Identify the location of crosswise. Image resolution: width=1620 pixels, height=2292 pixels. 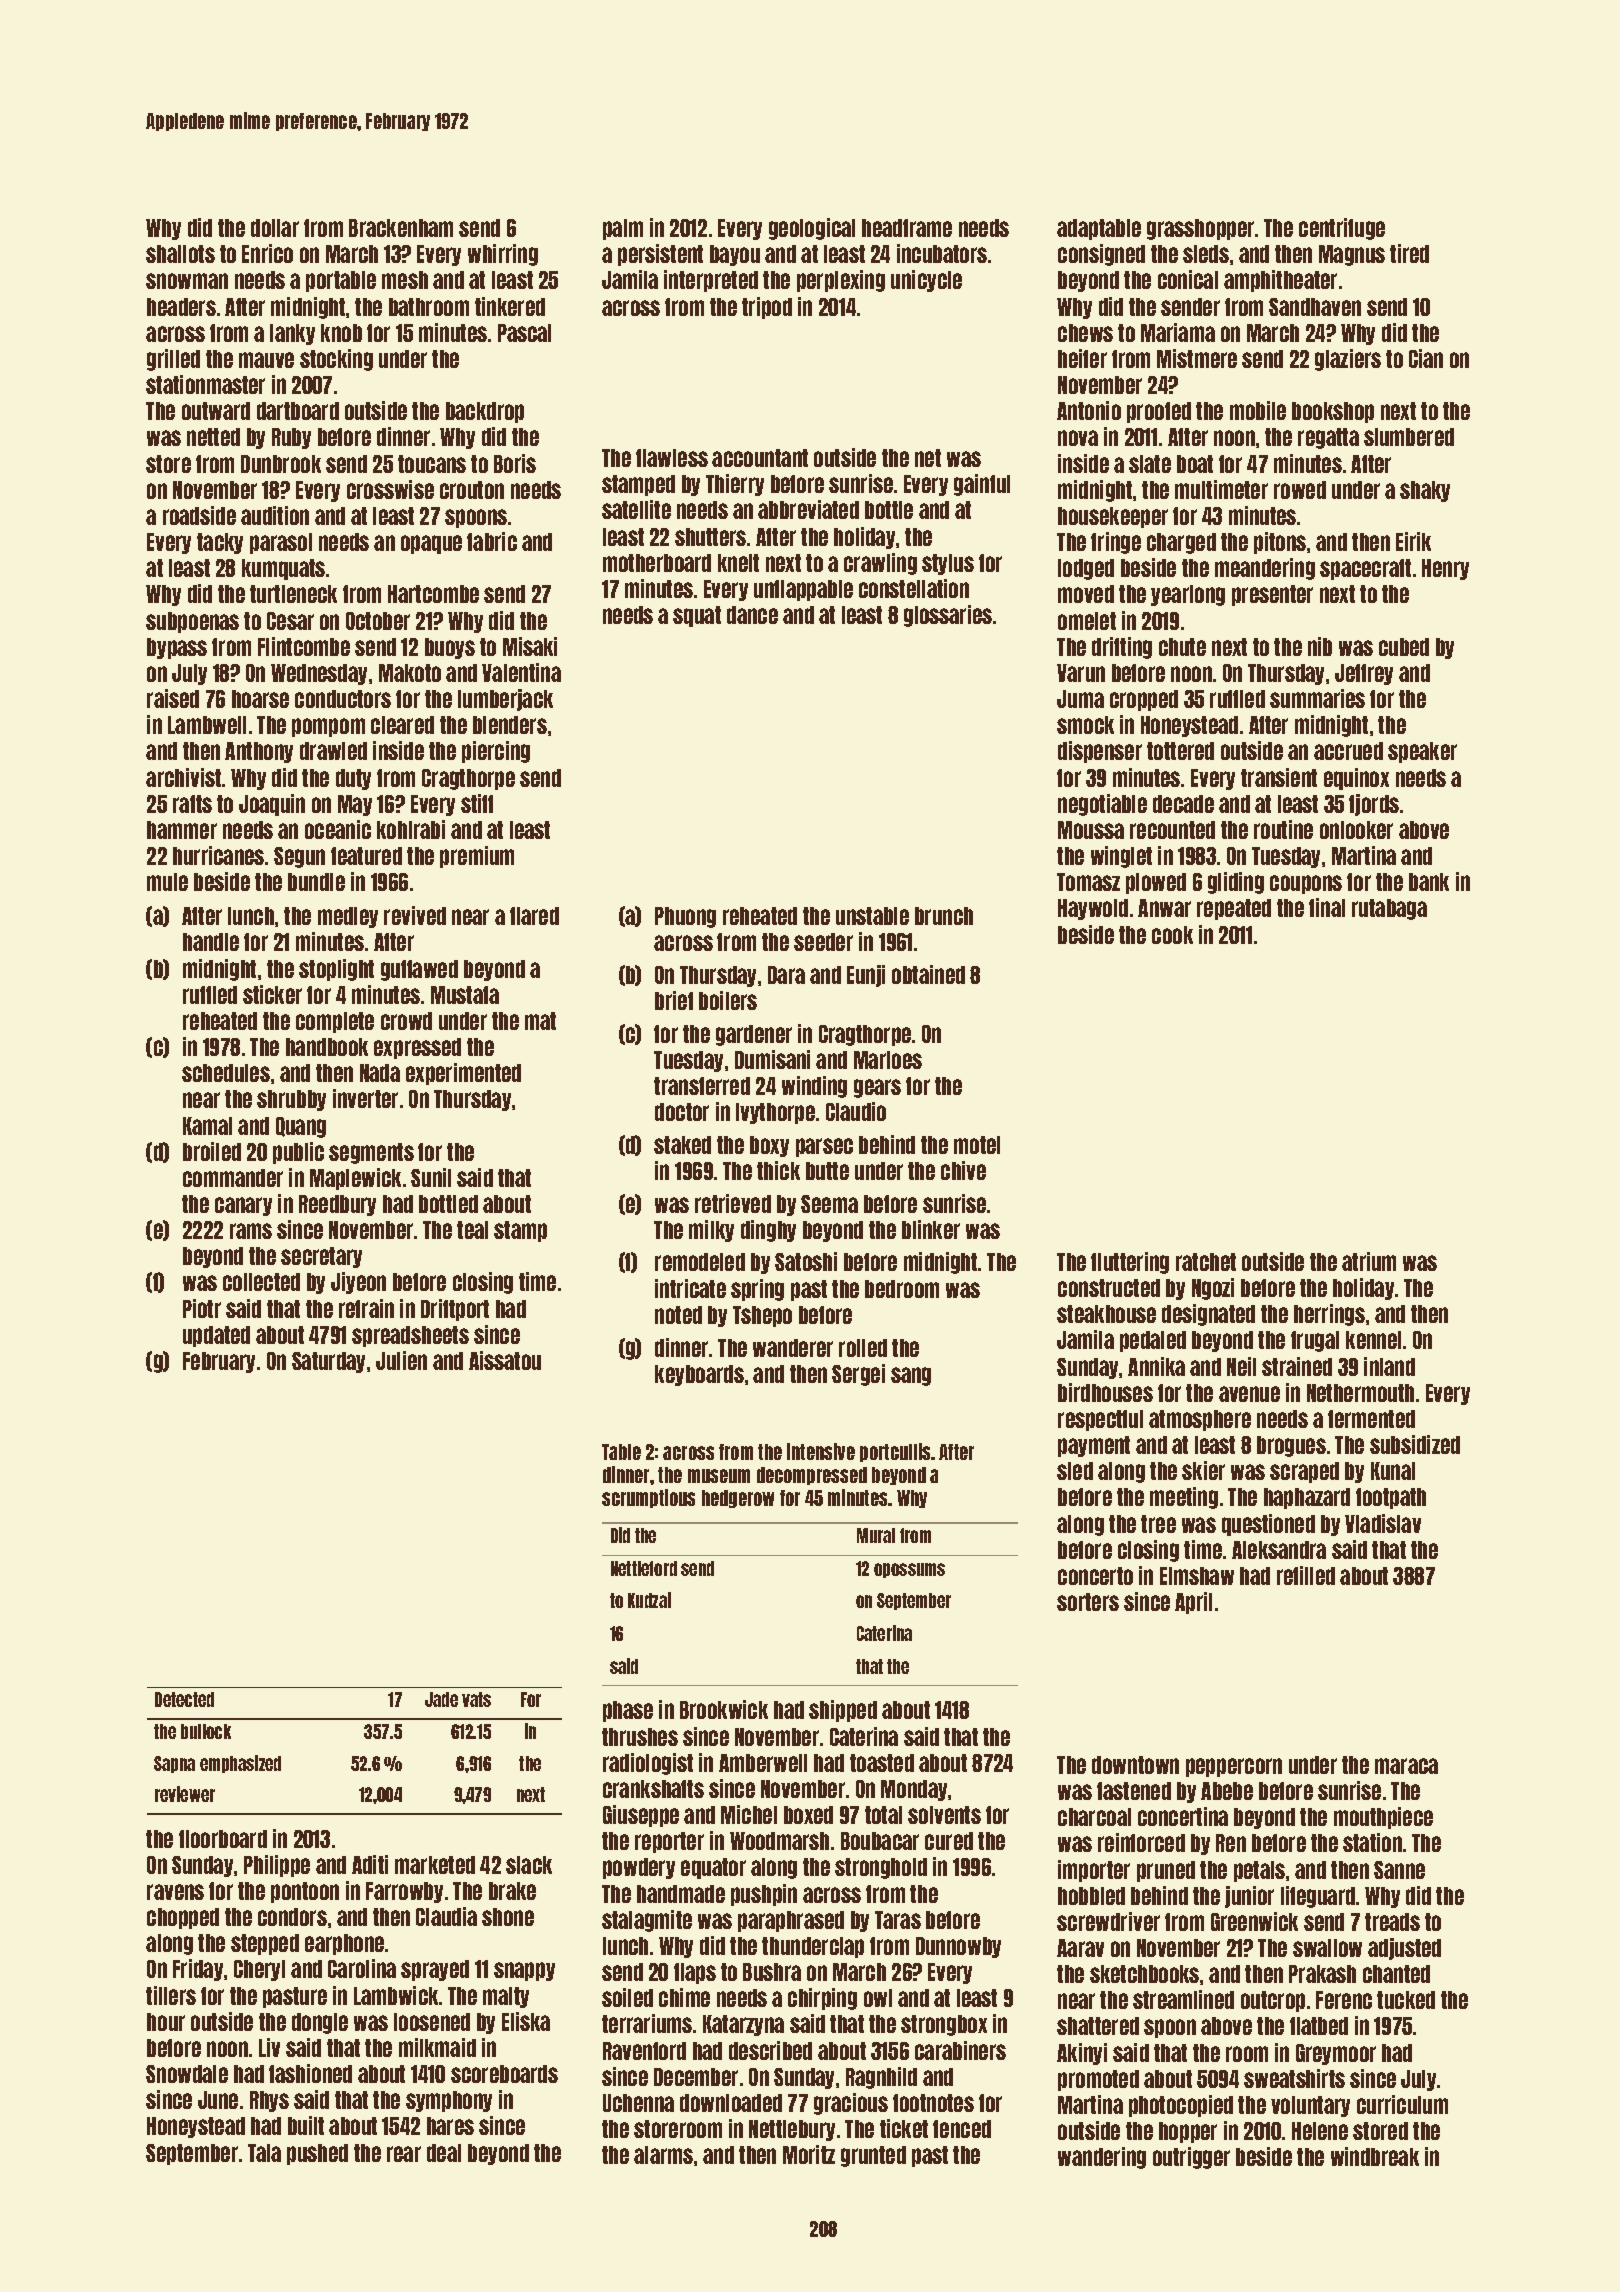
(390, 489).
